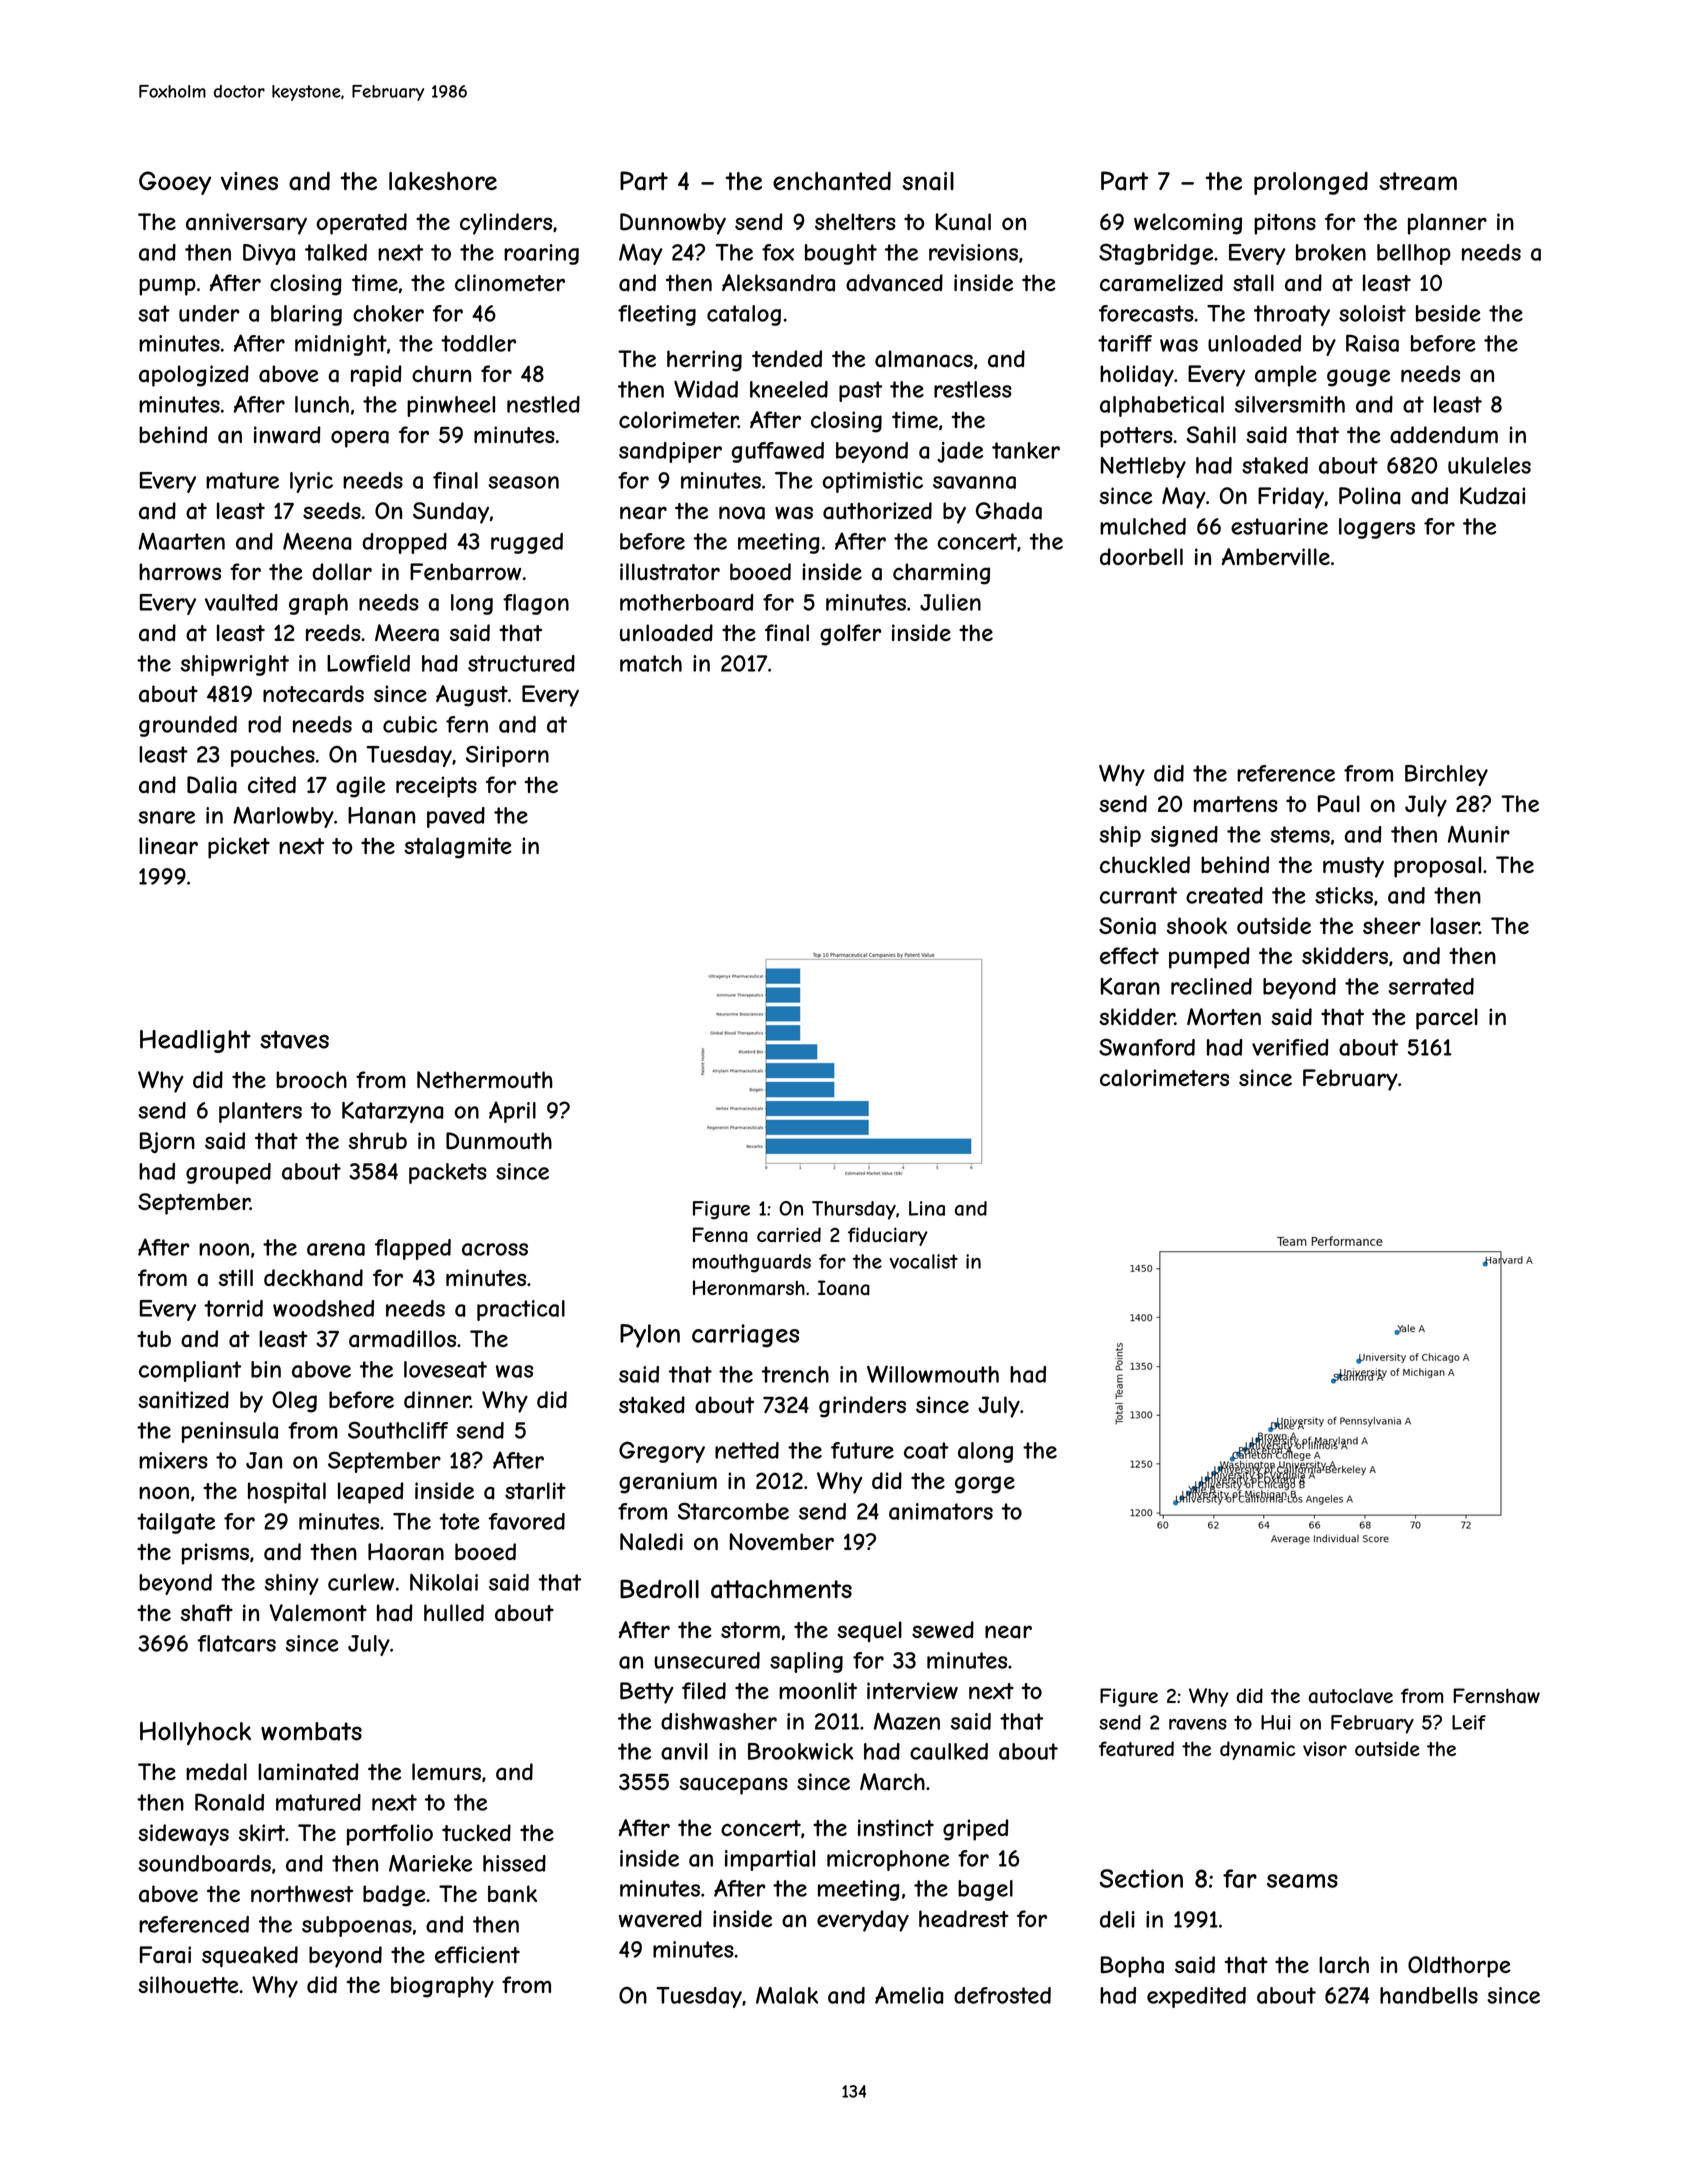 The image size is (1683, 2178). What do you see at coordinates (733, 1511) in the screenshot?
I see `Starcombe` at bounding box center [733, 1511].
